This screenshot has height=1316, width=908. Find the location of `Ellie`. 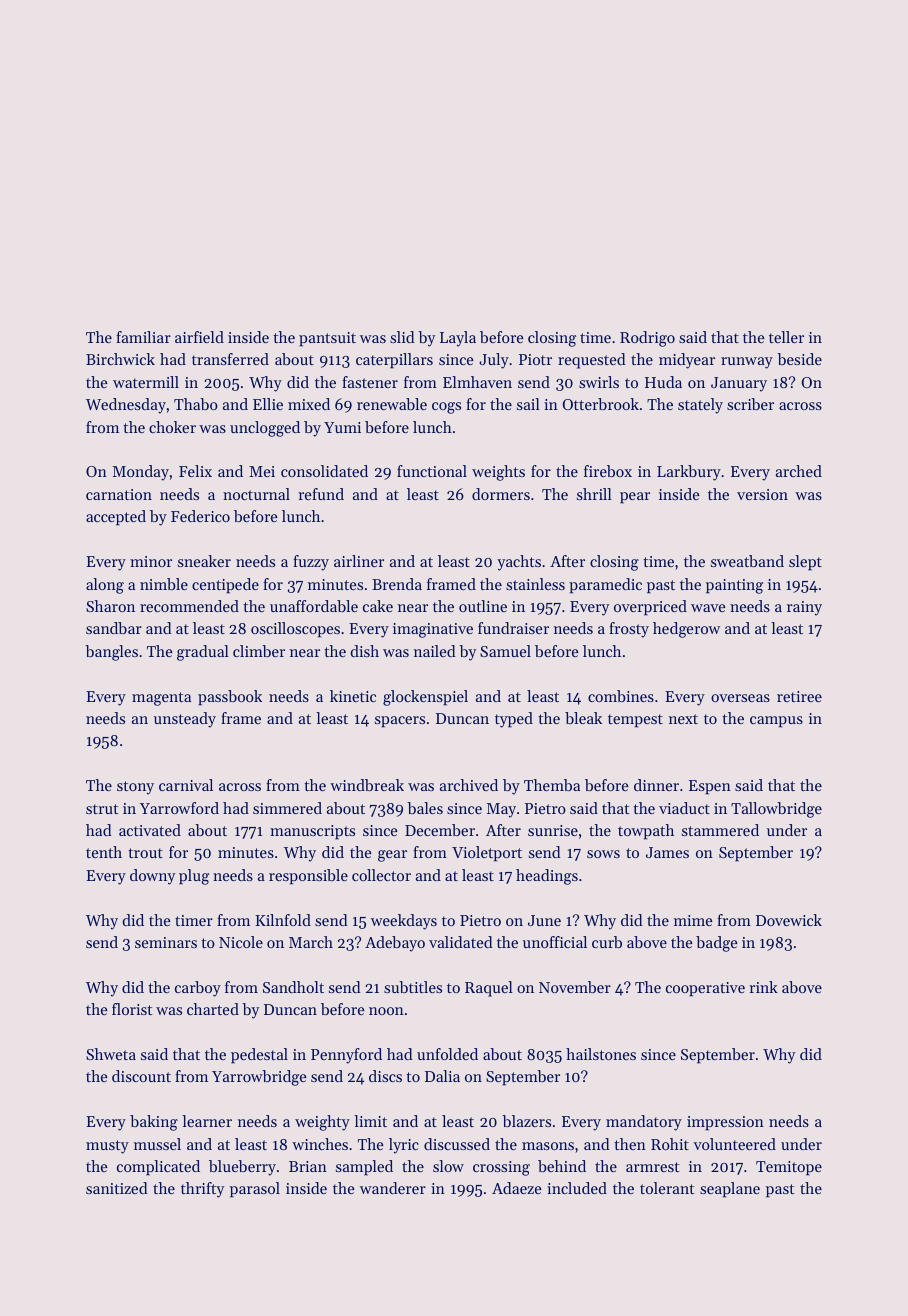

Ellie is located at coordinates (268, 404).
